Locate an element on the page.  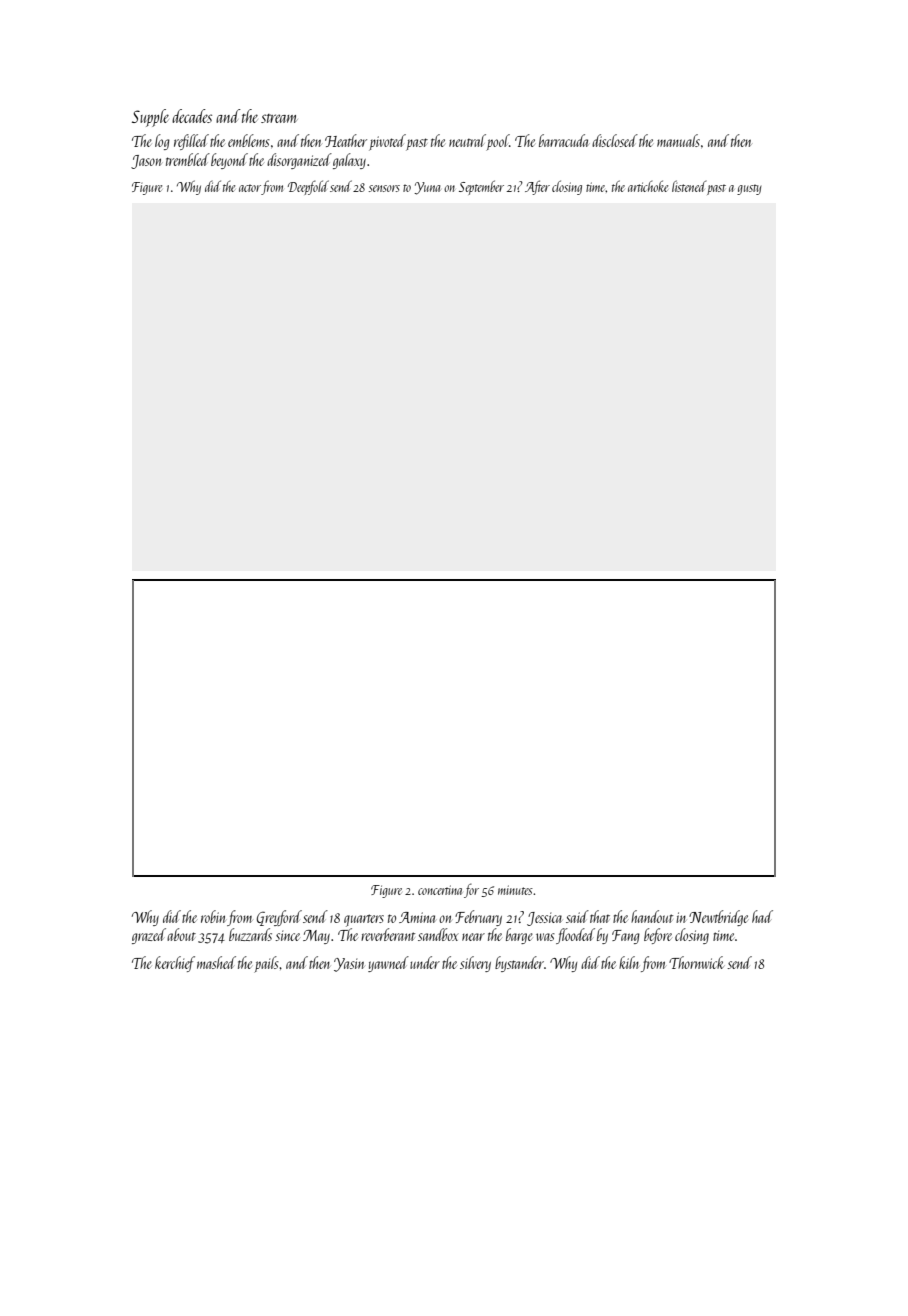
sensors is located at coordinates (384, 188).
